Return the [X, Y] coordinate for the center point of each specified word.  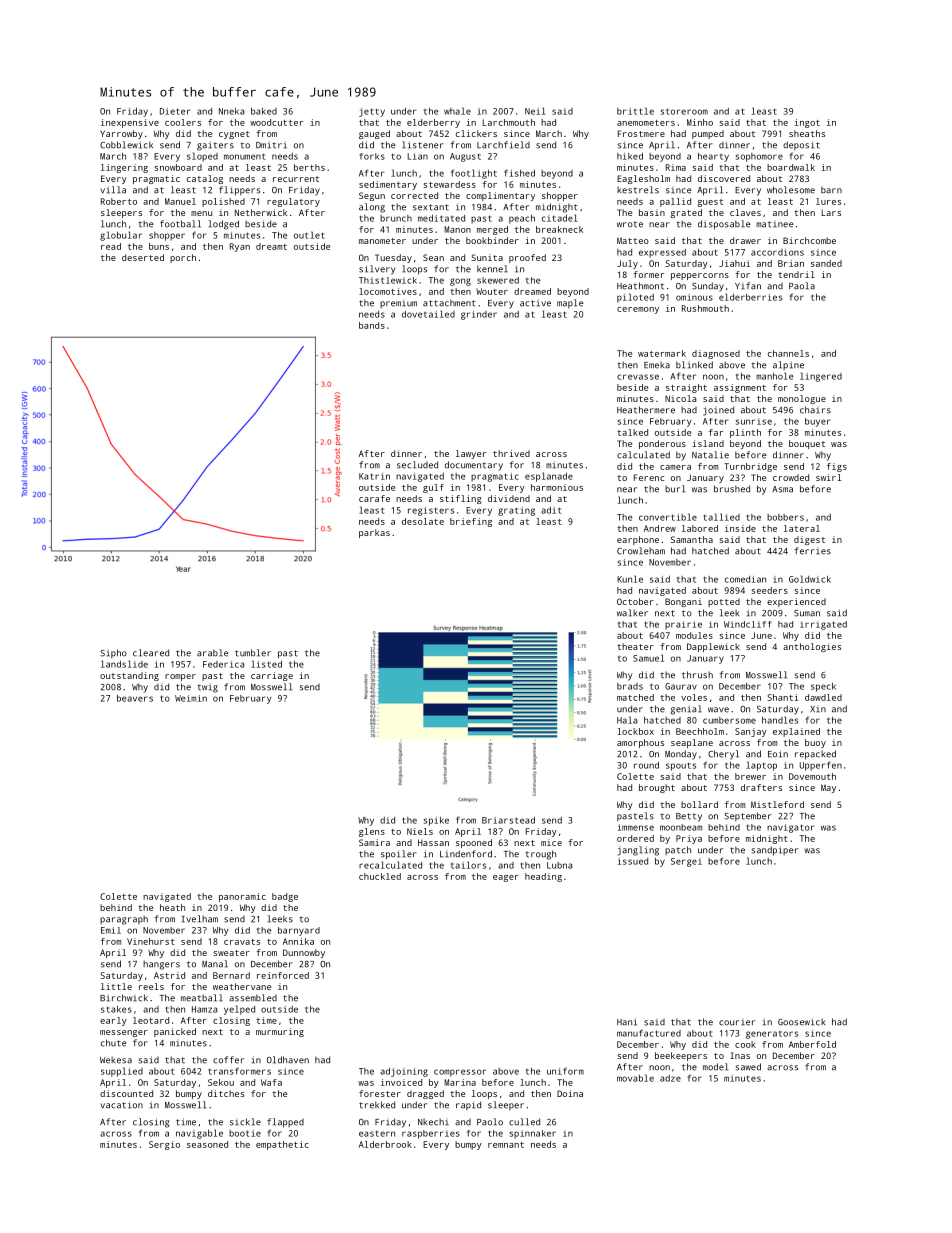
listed [266, 664]
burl [675, 489]
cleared [151, 653]
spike [436, 821]
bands [372, 325]
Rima [676, 167]
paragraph [124, 920]
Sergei [686, 862]
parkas [374, 533]
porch [183, 258]
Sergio [164, 1145]
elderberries [750, 297]
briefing [471, 522]
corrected [414, 195]
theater [635, 646]
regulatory [293, 202]
